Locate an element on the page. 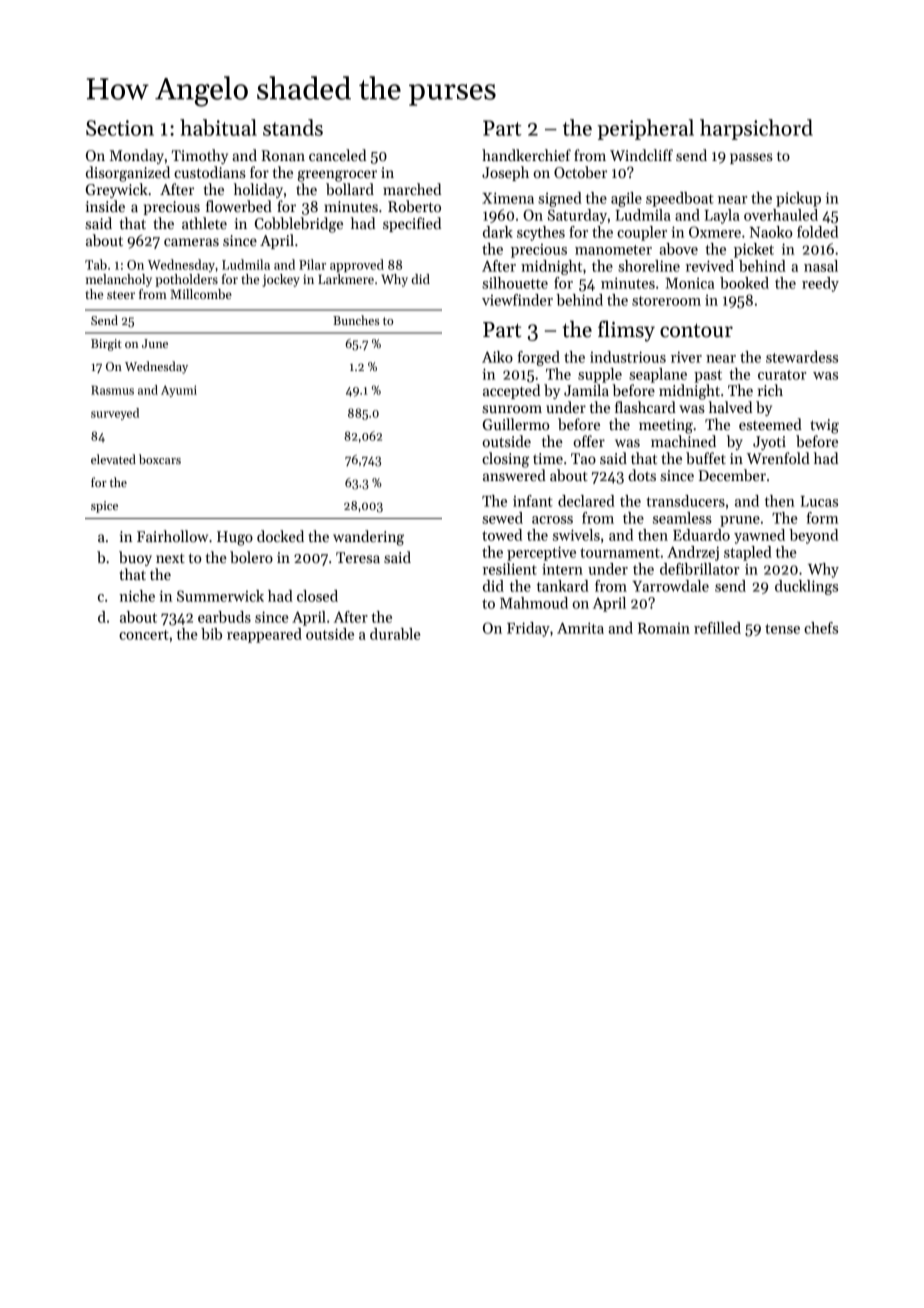 This document has height=1308, width=924. Bunches is located at coordinates (356, 320).
